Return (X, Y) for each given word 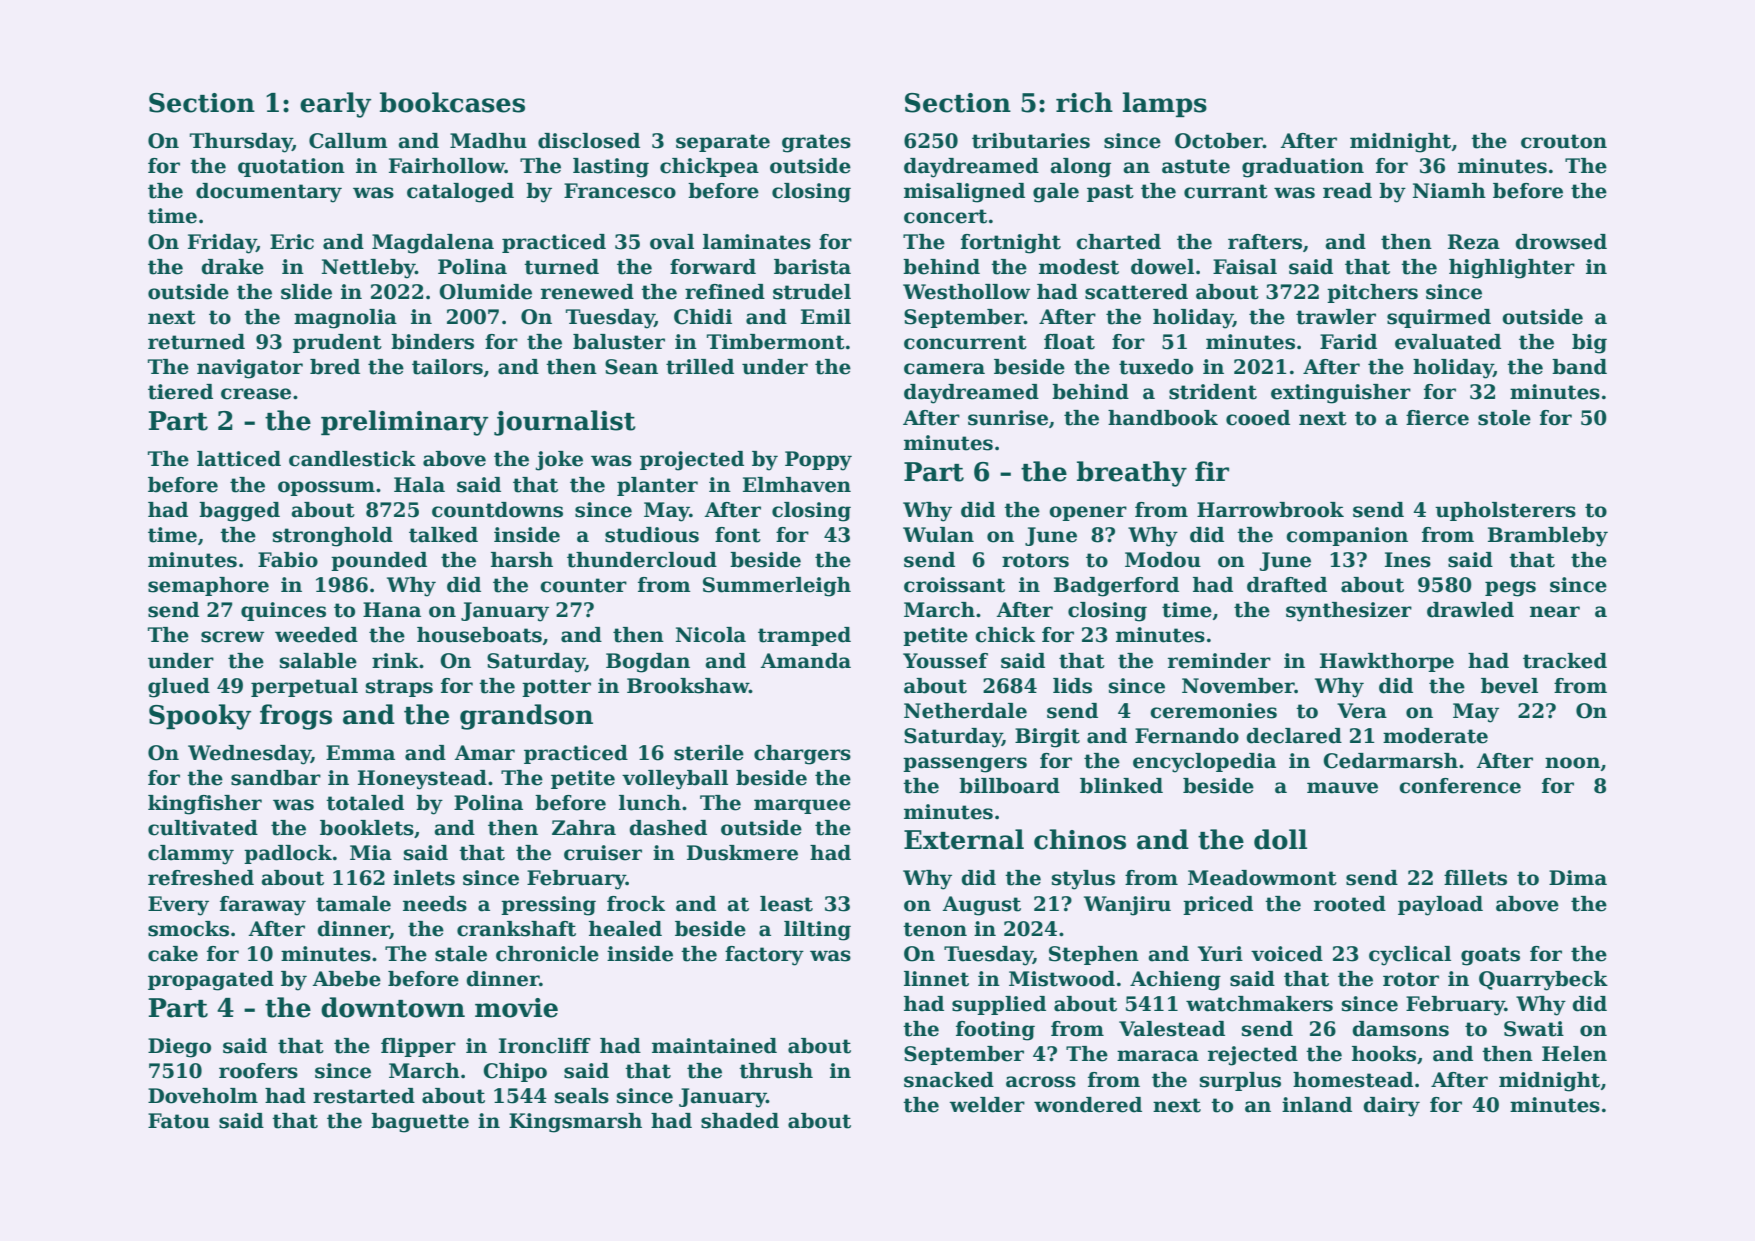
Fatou (179, 1121)
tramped (804, 636)
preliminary (404, 423)
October (1219, 141)
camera (944, 369)
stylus (1083, 880)
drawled (1470, 610)
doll (1280, 839)
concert (945, 216)
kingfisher (205, 805)
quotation (291, 167)
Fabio (288, 560)
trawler (1336, 317)
